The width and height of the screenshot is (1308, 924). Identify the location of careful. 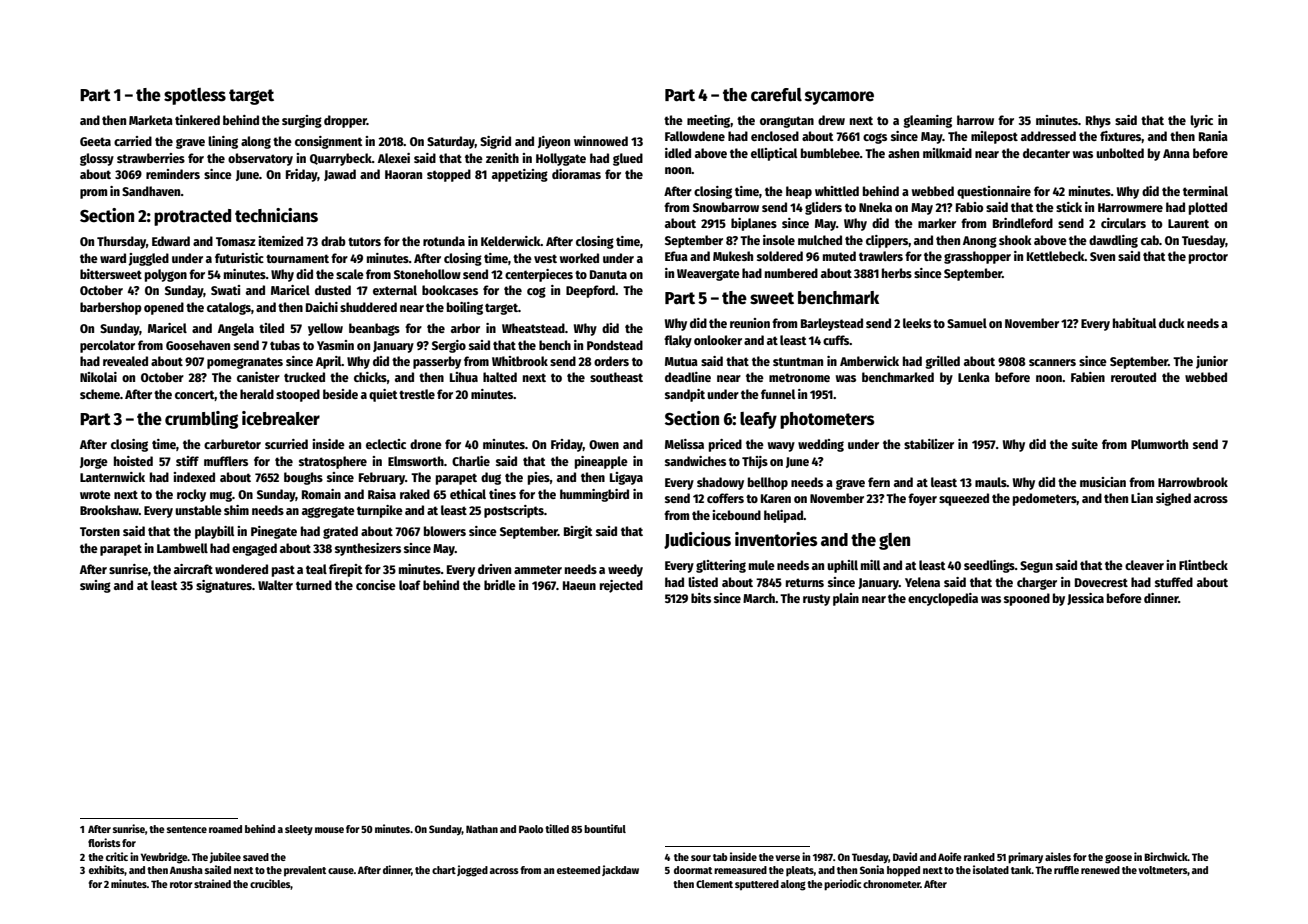
(776, 95).
